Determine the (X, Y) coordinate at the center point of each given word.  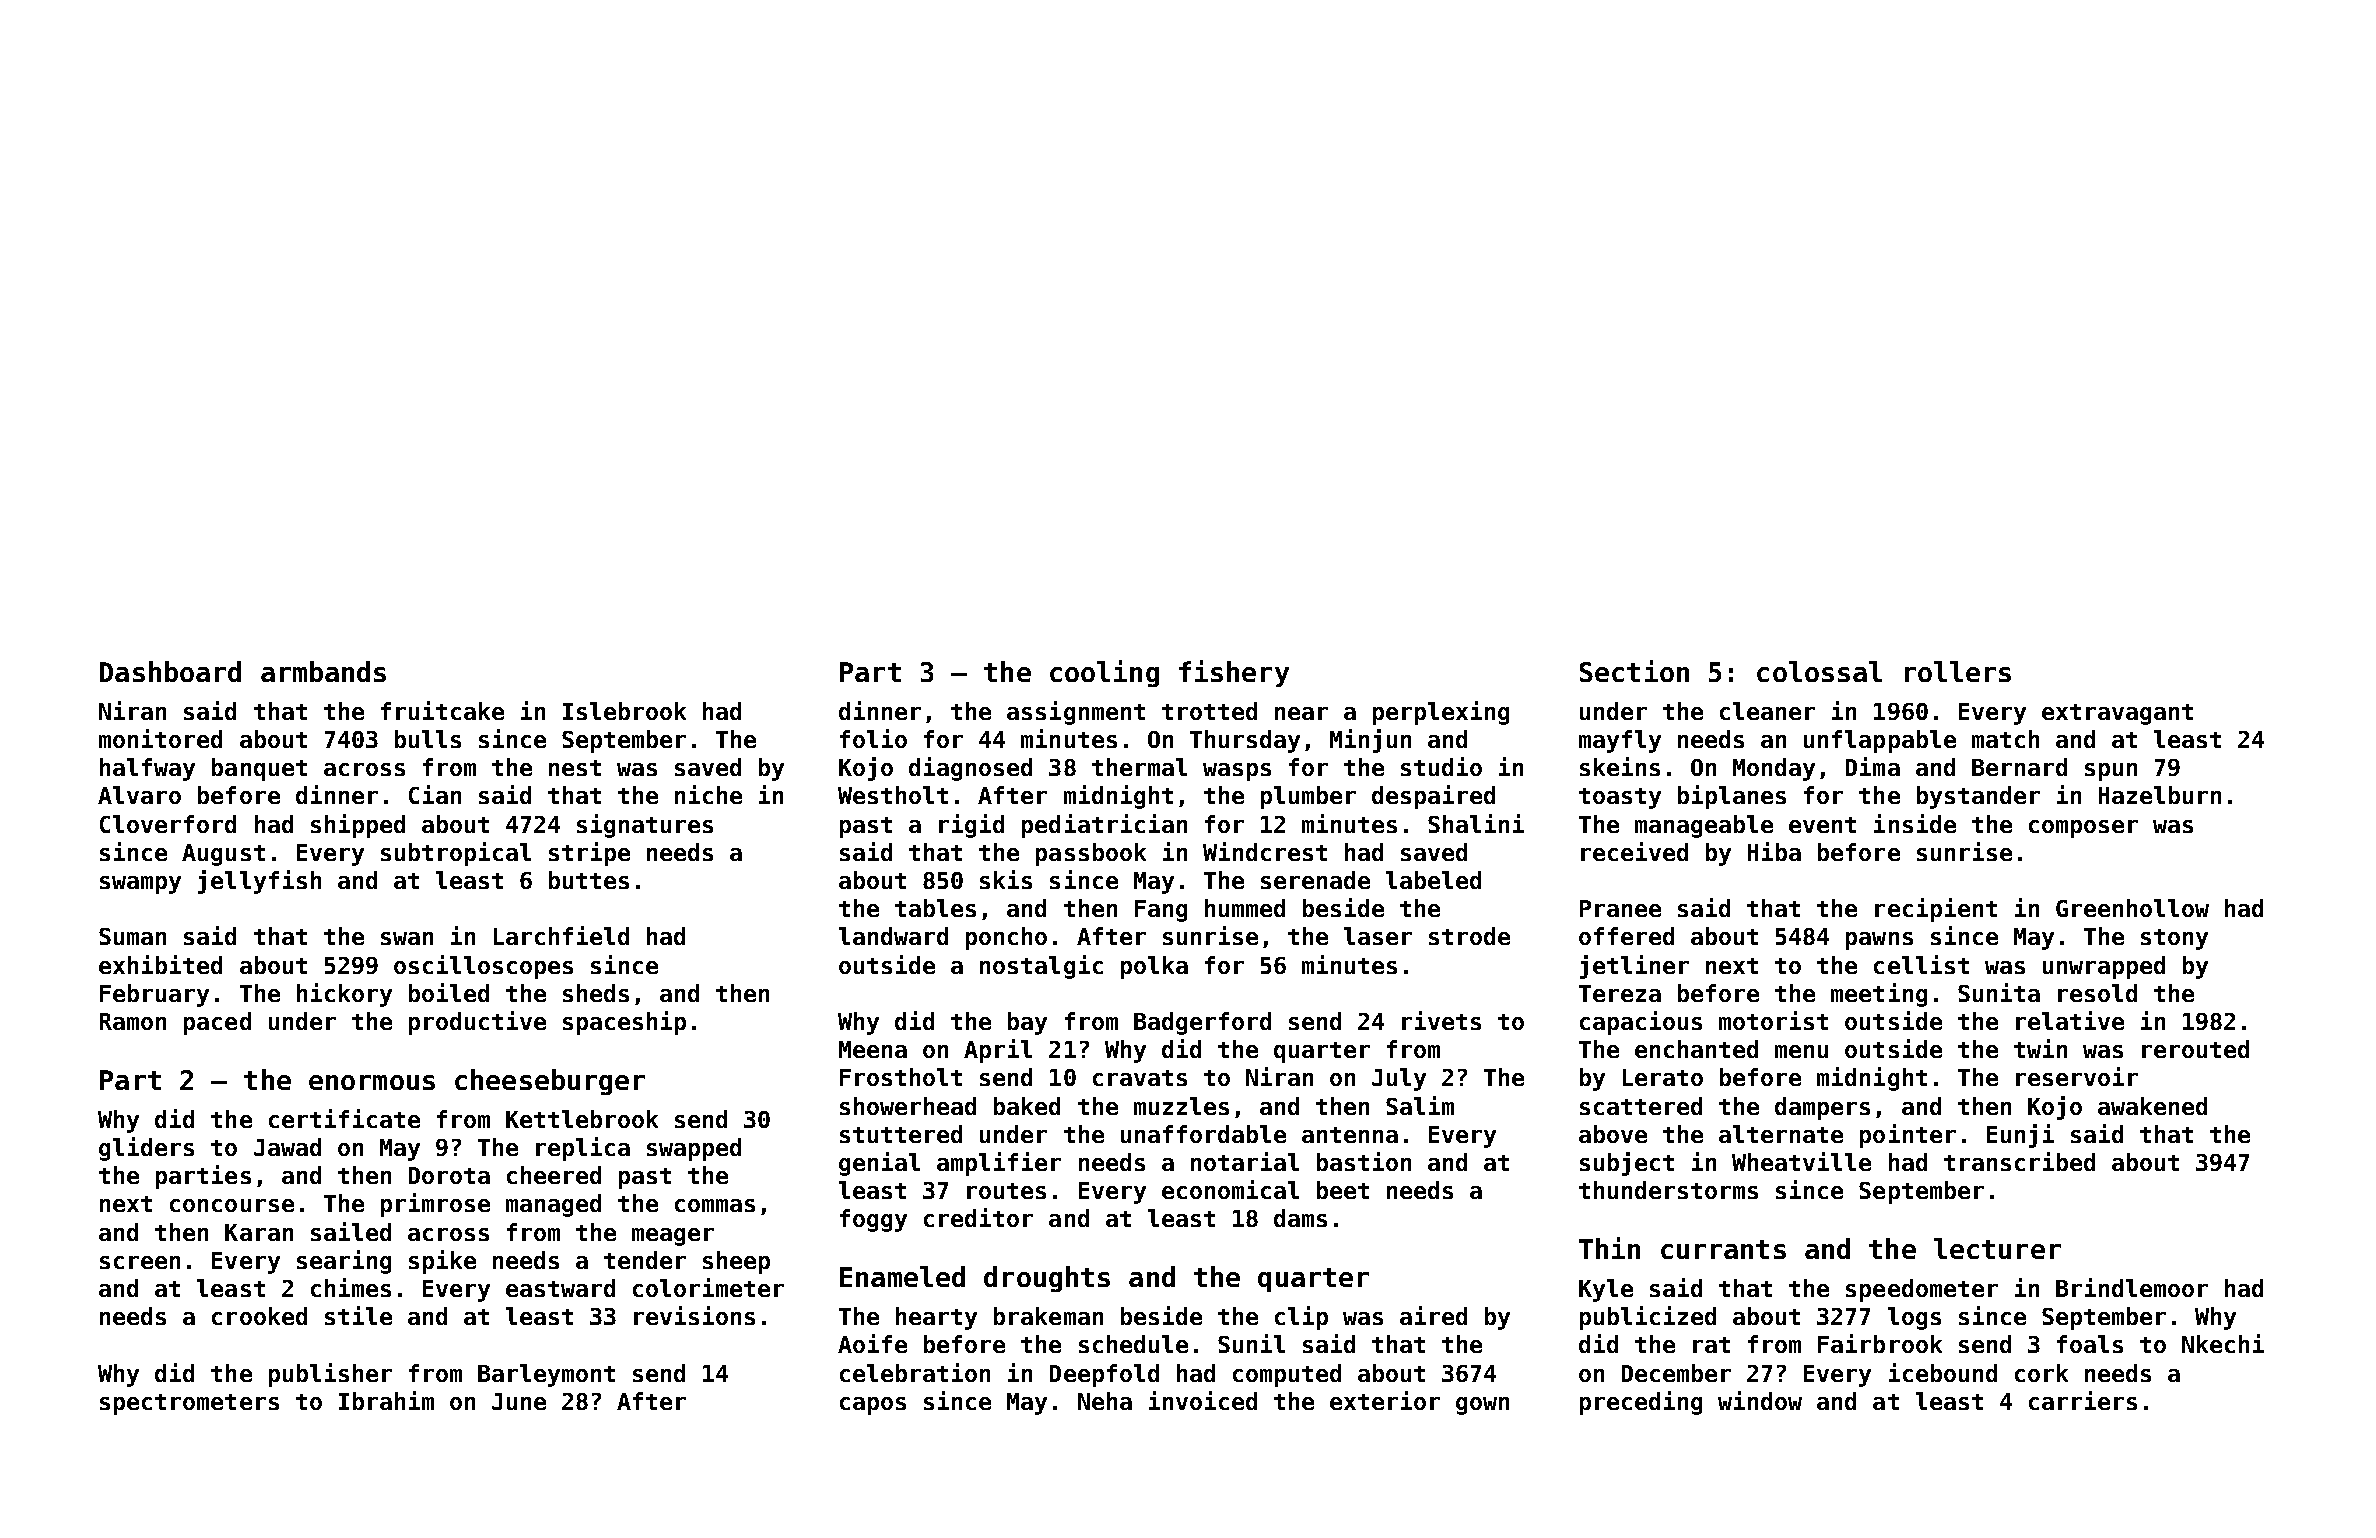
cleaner (1767, 711)
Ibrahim (386, 1400)
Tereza (1620, 993)
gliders (146, 1149)
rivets (1441, 1020)
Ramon (133, 1021)
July (1399, 1079)
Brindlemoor (2132, 1287)
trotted (1209, 711)
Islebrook (624, 711)
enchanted (1696, 1049)
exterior (1385, 1400)
